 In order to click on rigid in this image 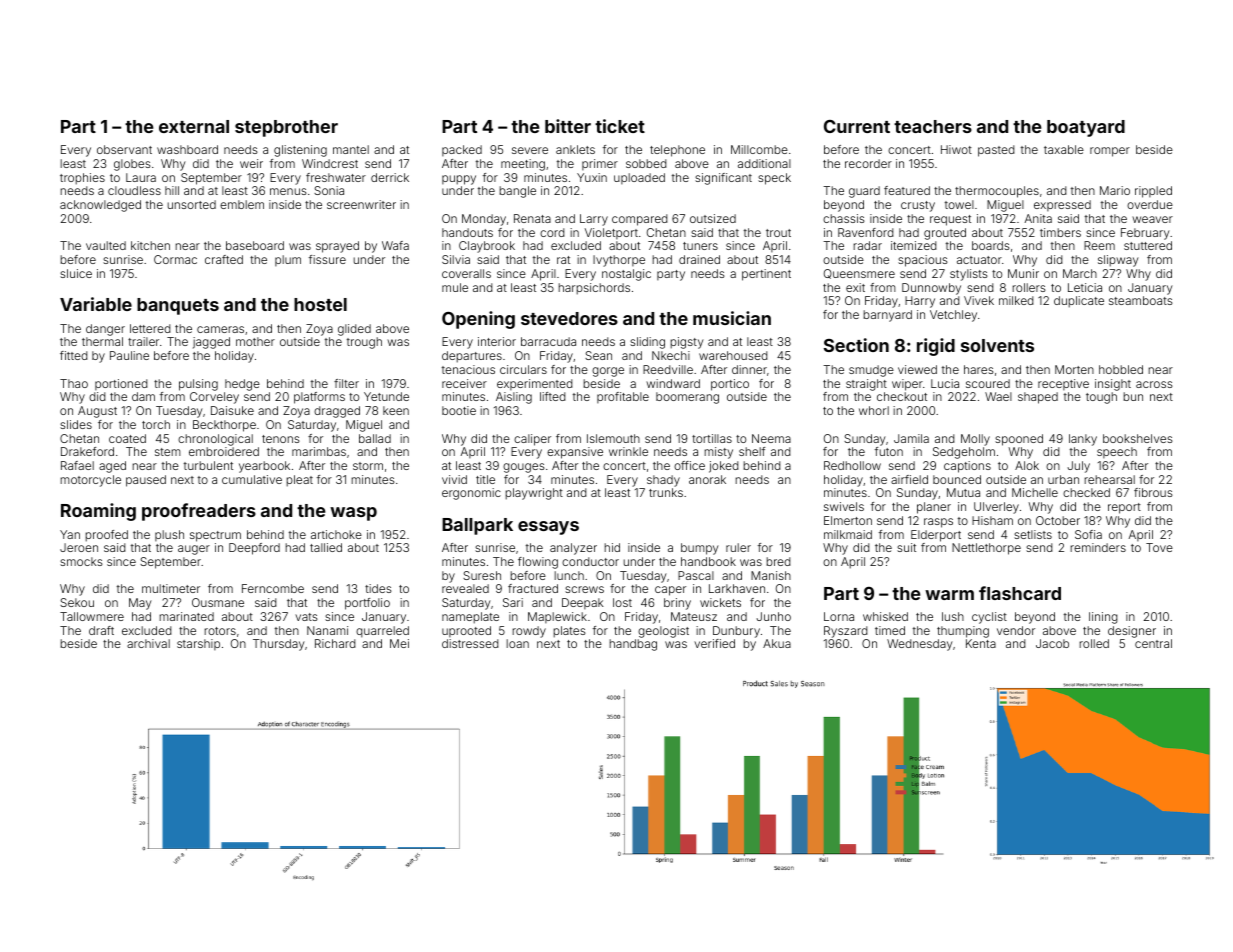, I will do `click(936, 347)`.
